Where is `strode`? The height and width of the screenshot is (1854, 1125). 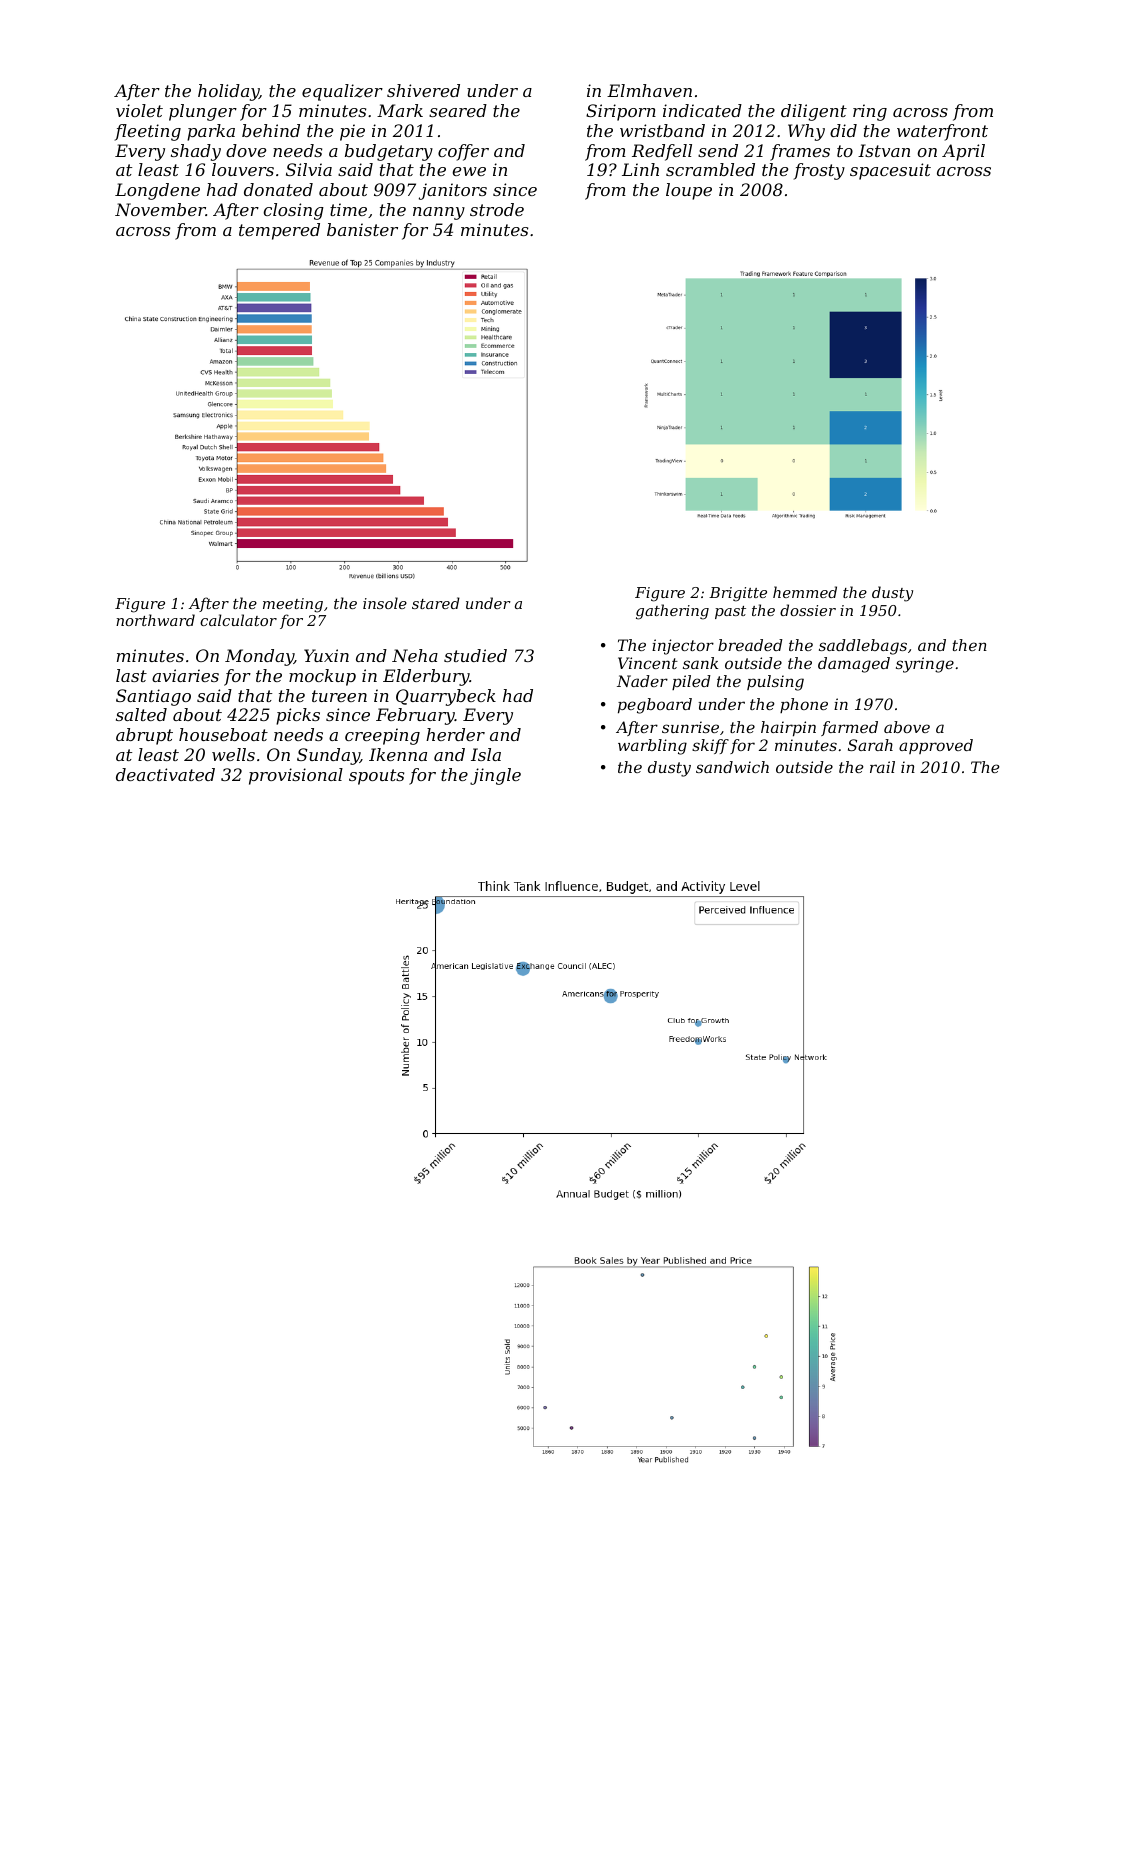
strode is located at coordinates (497, 209).
